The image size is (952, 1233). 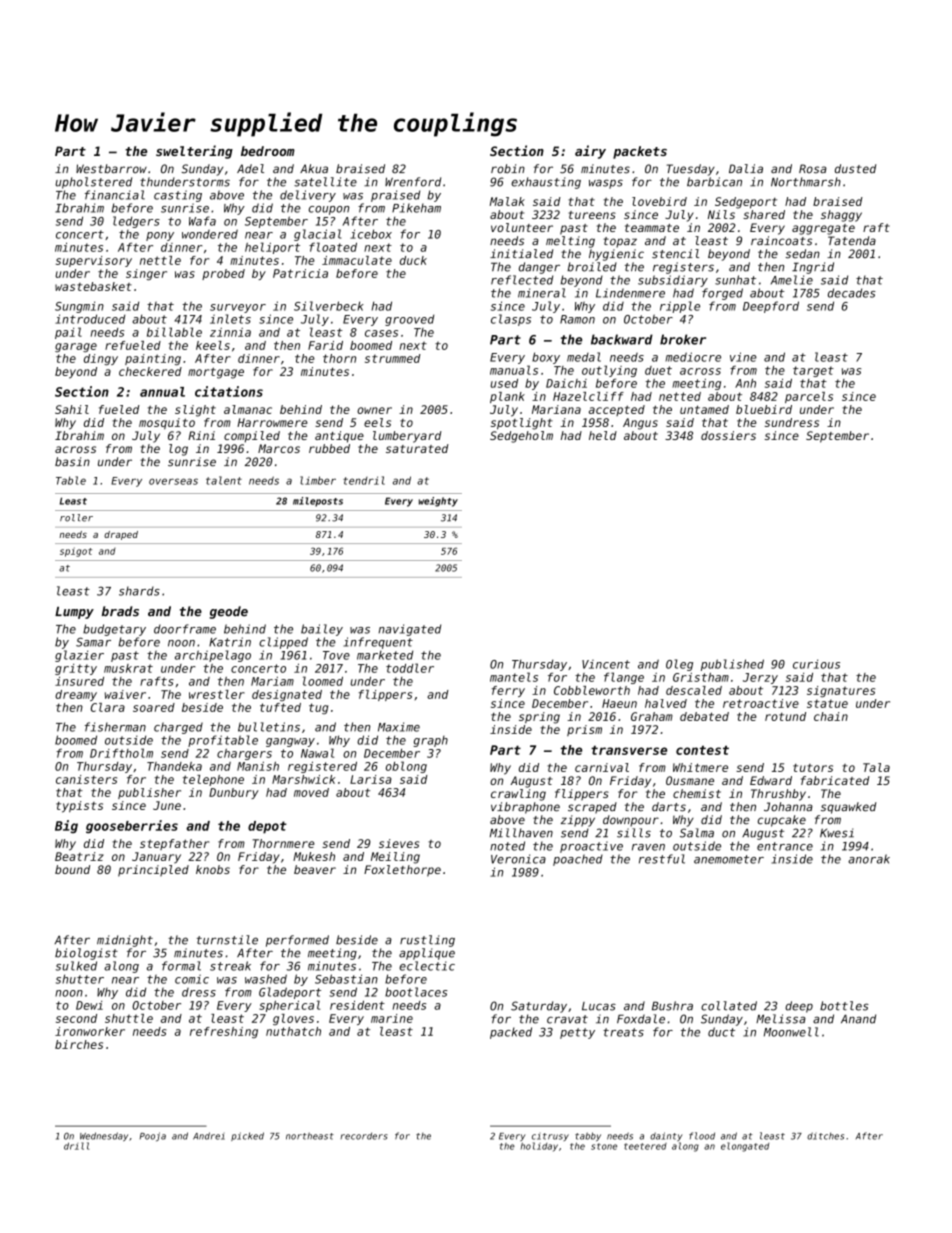 I want to click on bound, so click(x=72, y=869).
